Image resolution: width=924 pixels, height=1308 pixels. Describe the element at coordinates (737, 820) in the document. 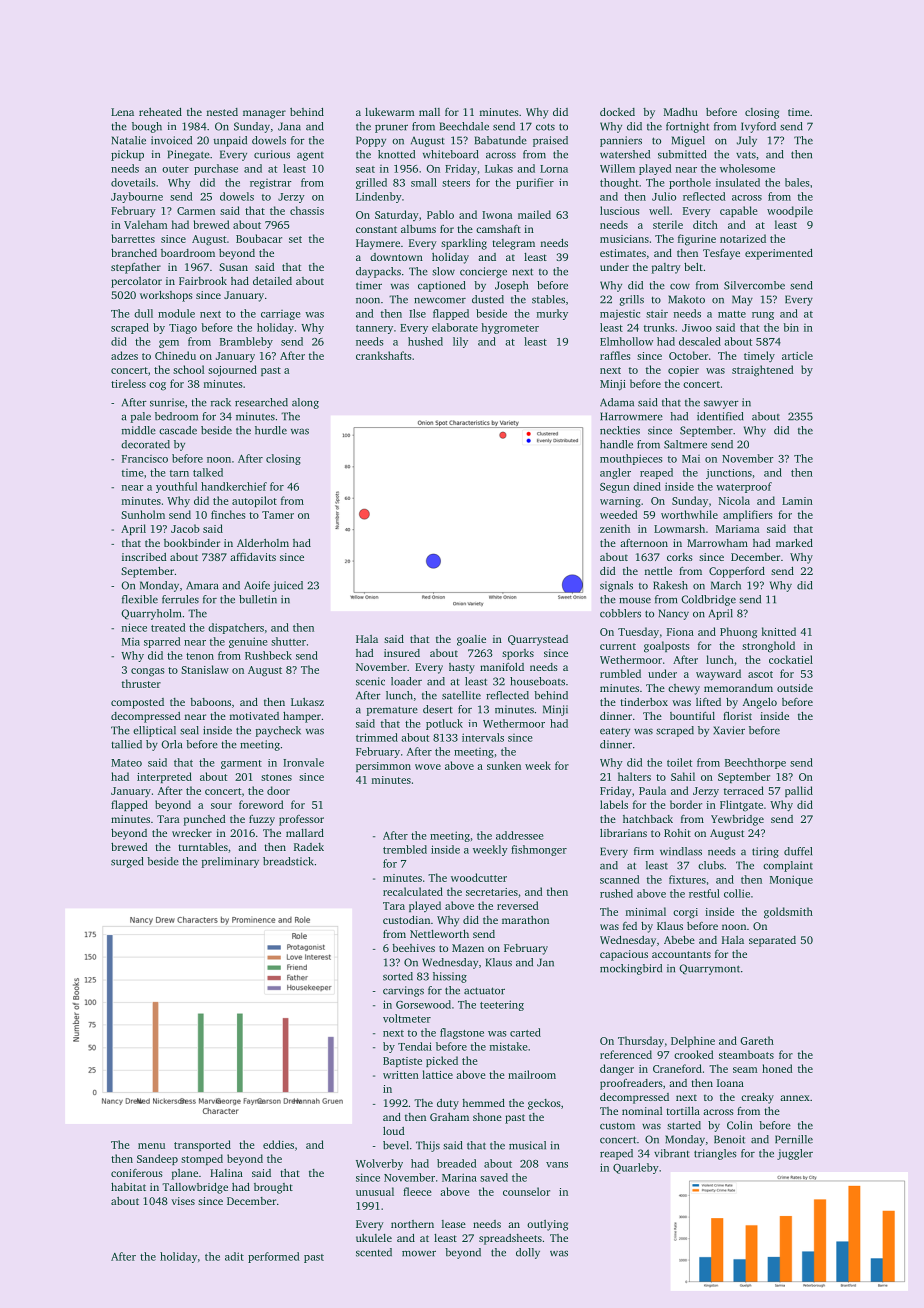

I see `Yewbridge` at that location.
